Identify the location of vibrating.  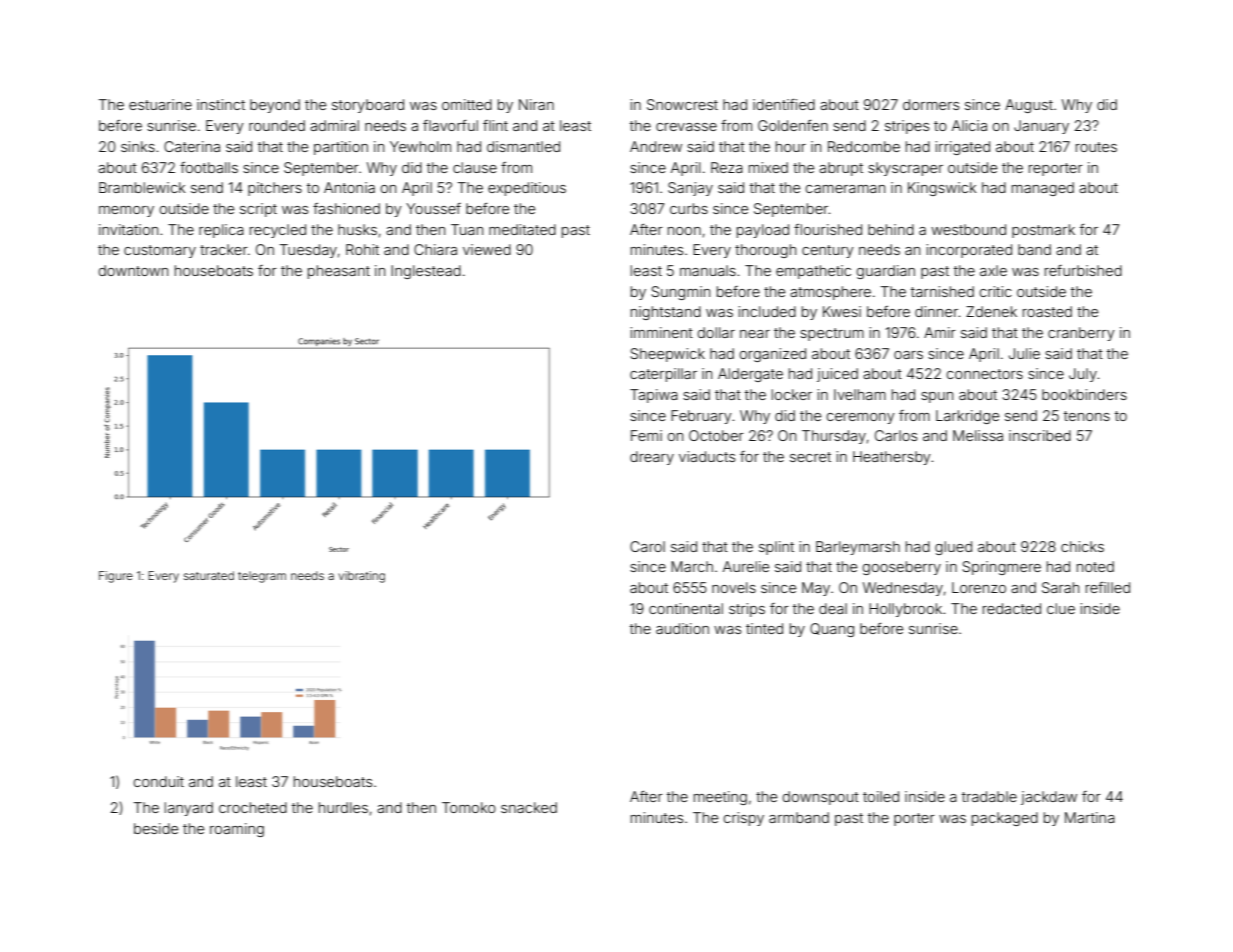
(361, 577).
